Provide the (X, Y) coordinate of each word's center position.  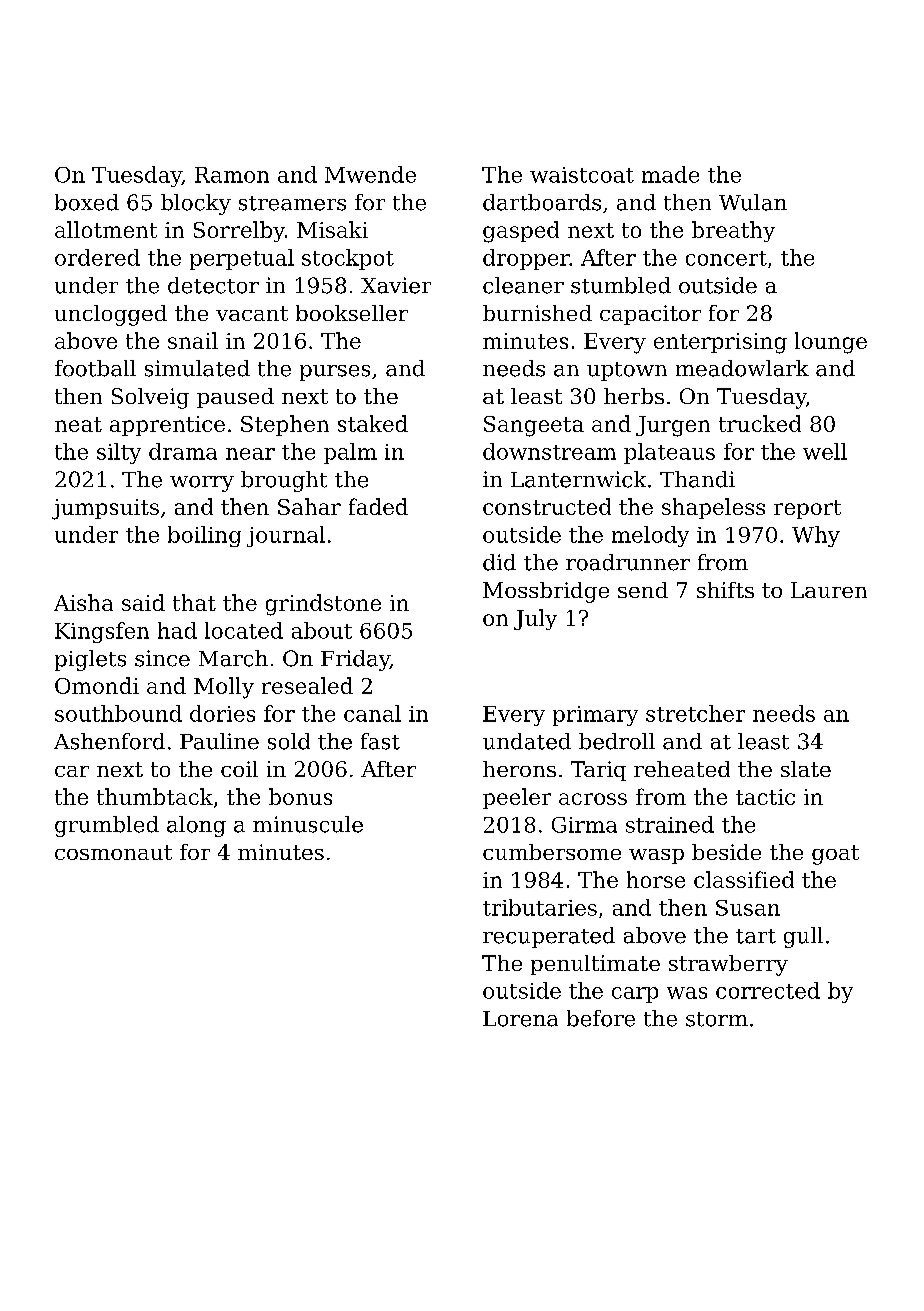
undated (527, 741)
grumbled (107, 826)
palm (350, 453)
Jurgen (673, 426)
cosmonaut (113, 852)
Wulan (753, 202)
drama (183, 451)
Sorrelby (239, 231)
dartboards (542, 202)
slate (806, 769)
